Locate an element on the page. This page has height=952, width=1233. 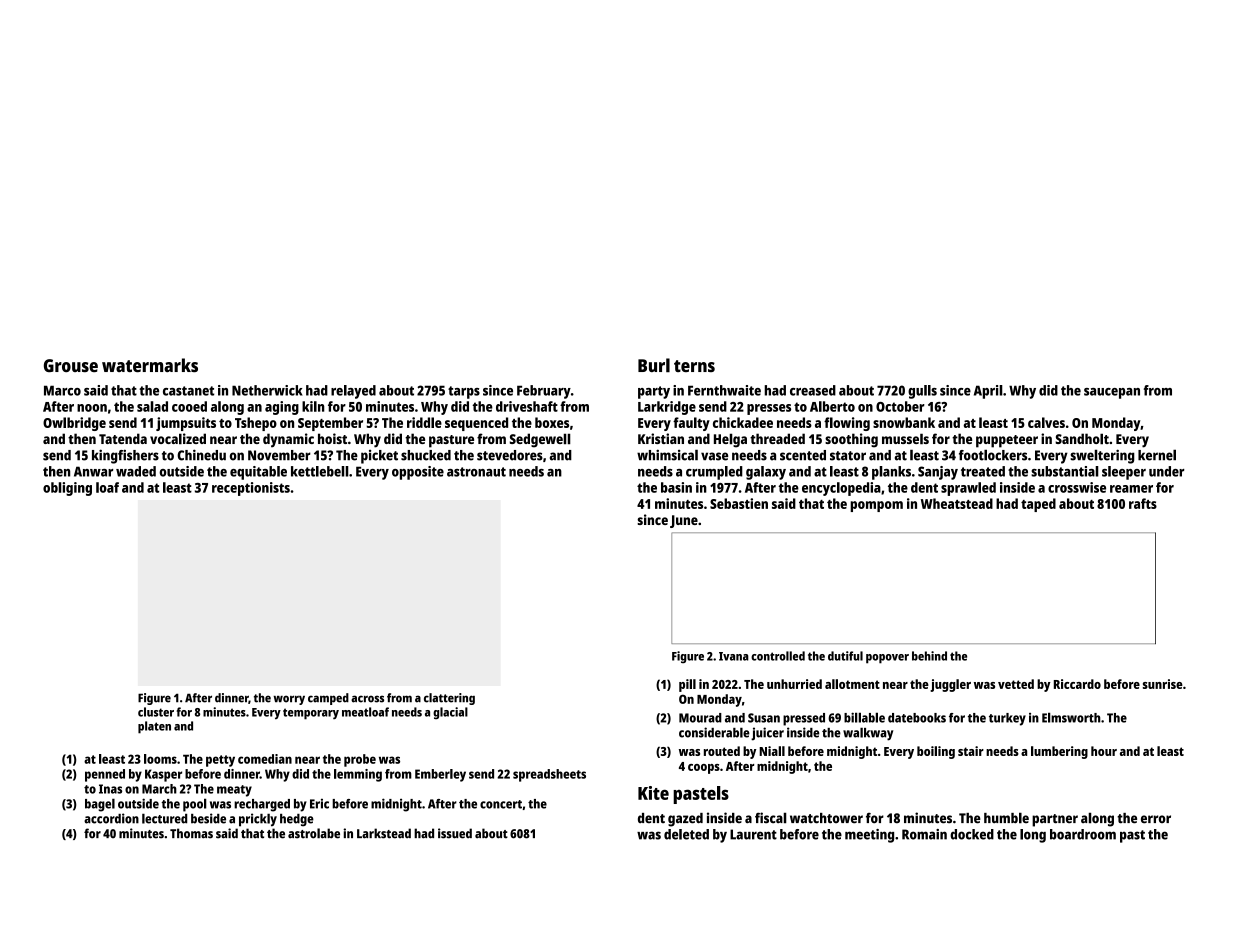
fiscal is located at coordinates (771, 818).
